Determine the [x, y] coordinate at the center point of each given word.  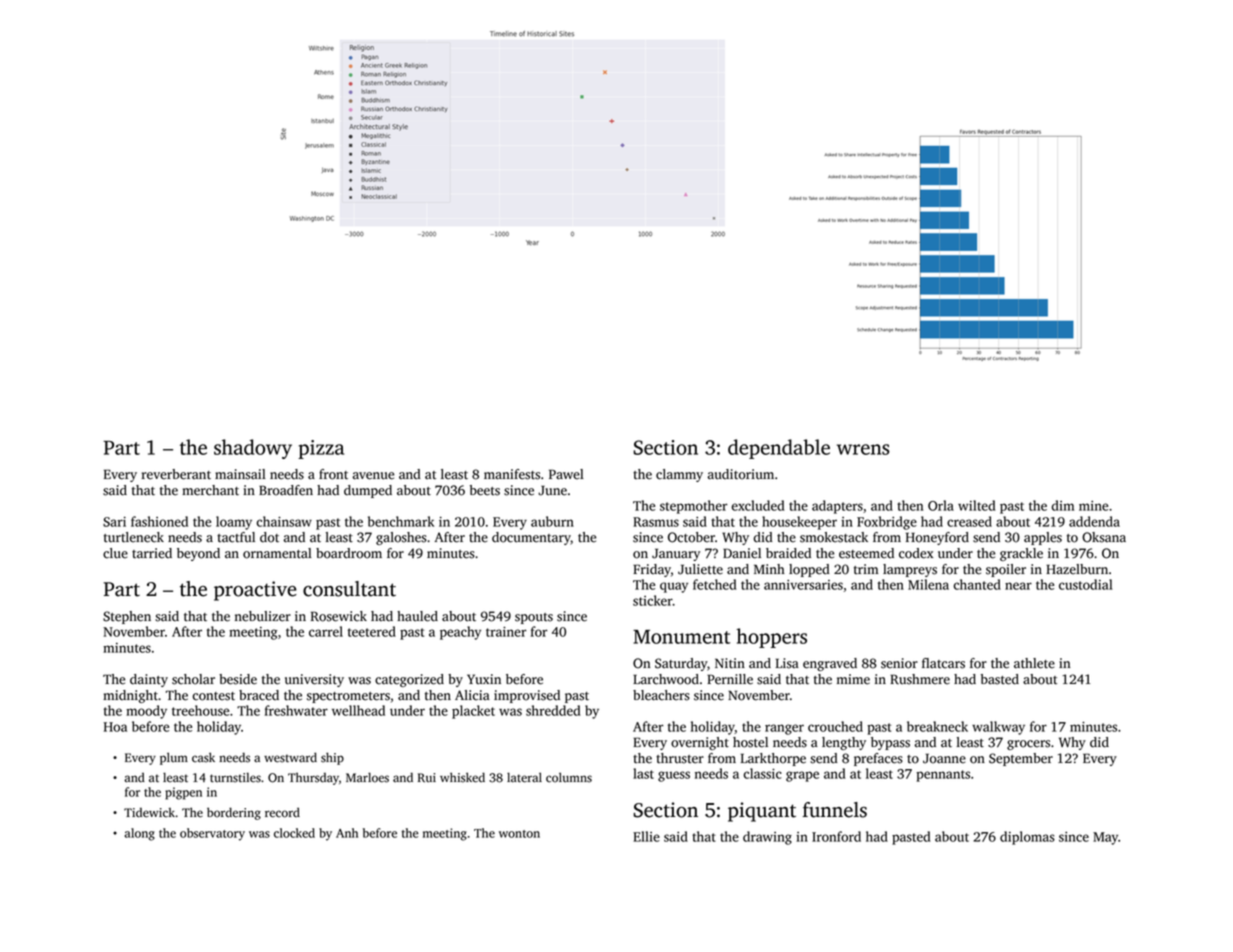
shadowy [253, 449]
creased [969, 521]
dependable [779, 449]
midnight [130, 696]
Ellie [646, 836]
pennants [943, 776]
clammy [679, 475]
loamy [234, 523]
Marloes [367, 777]
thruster [680, 758]
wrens [863, 449]
